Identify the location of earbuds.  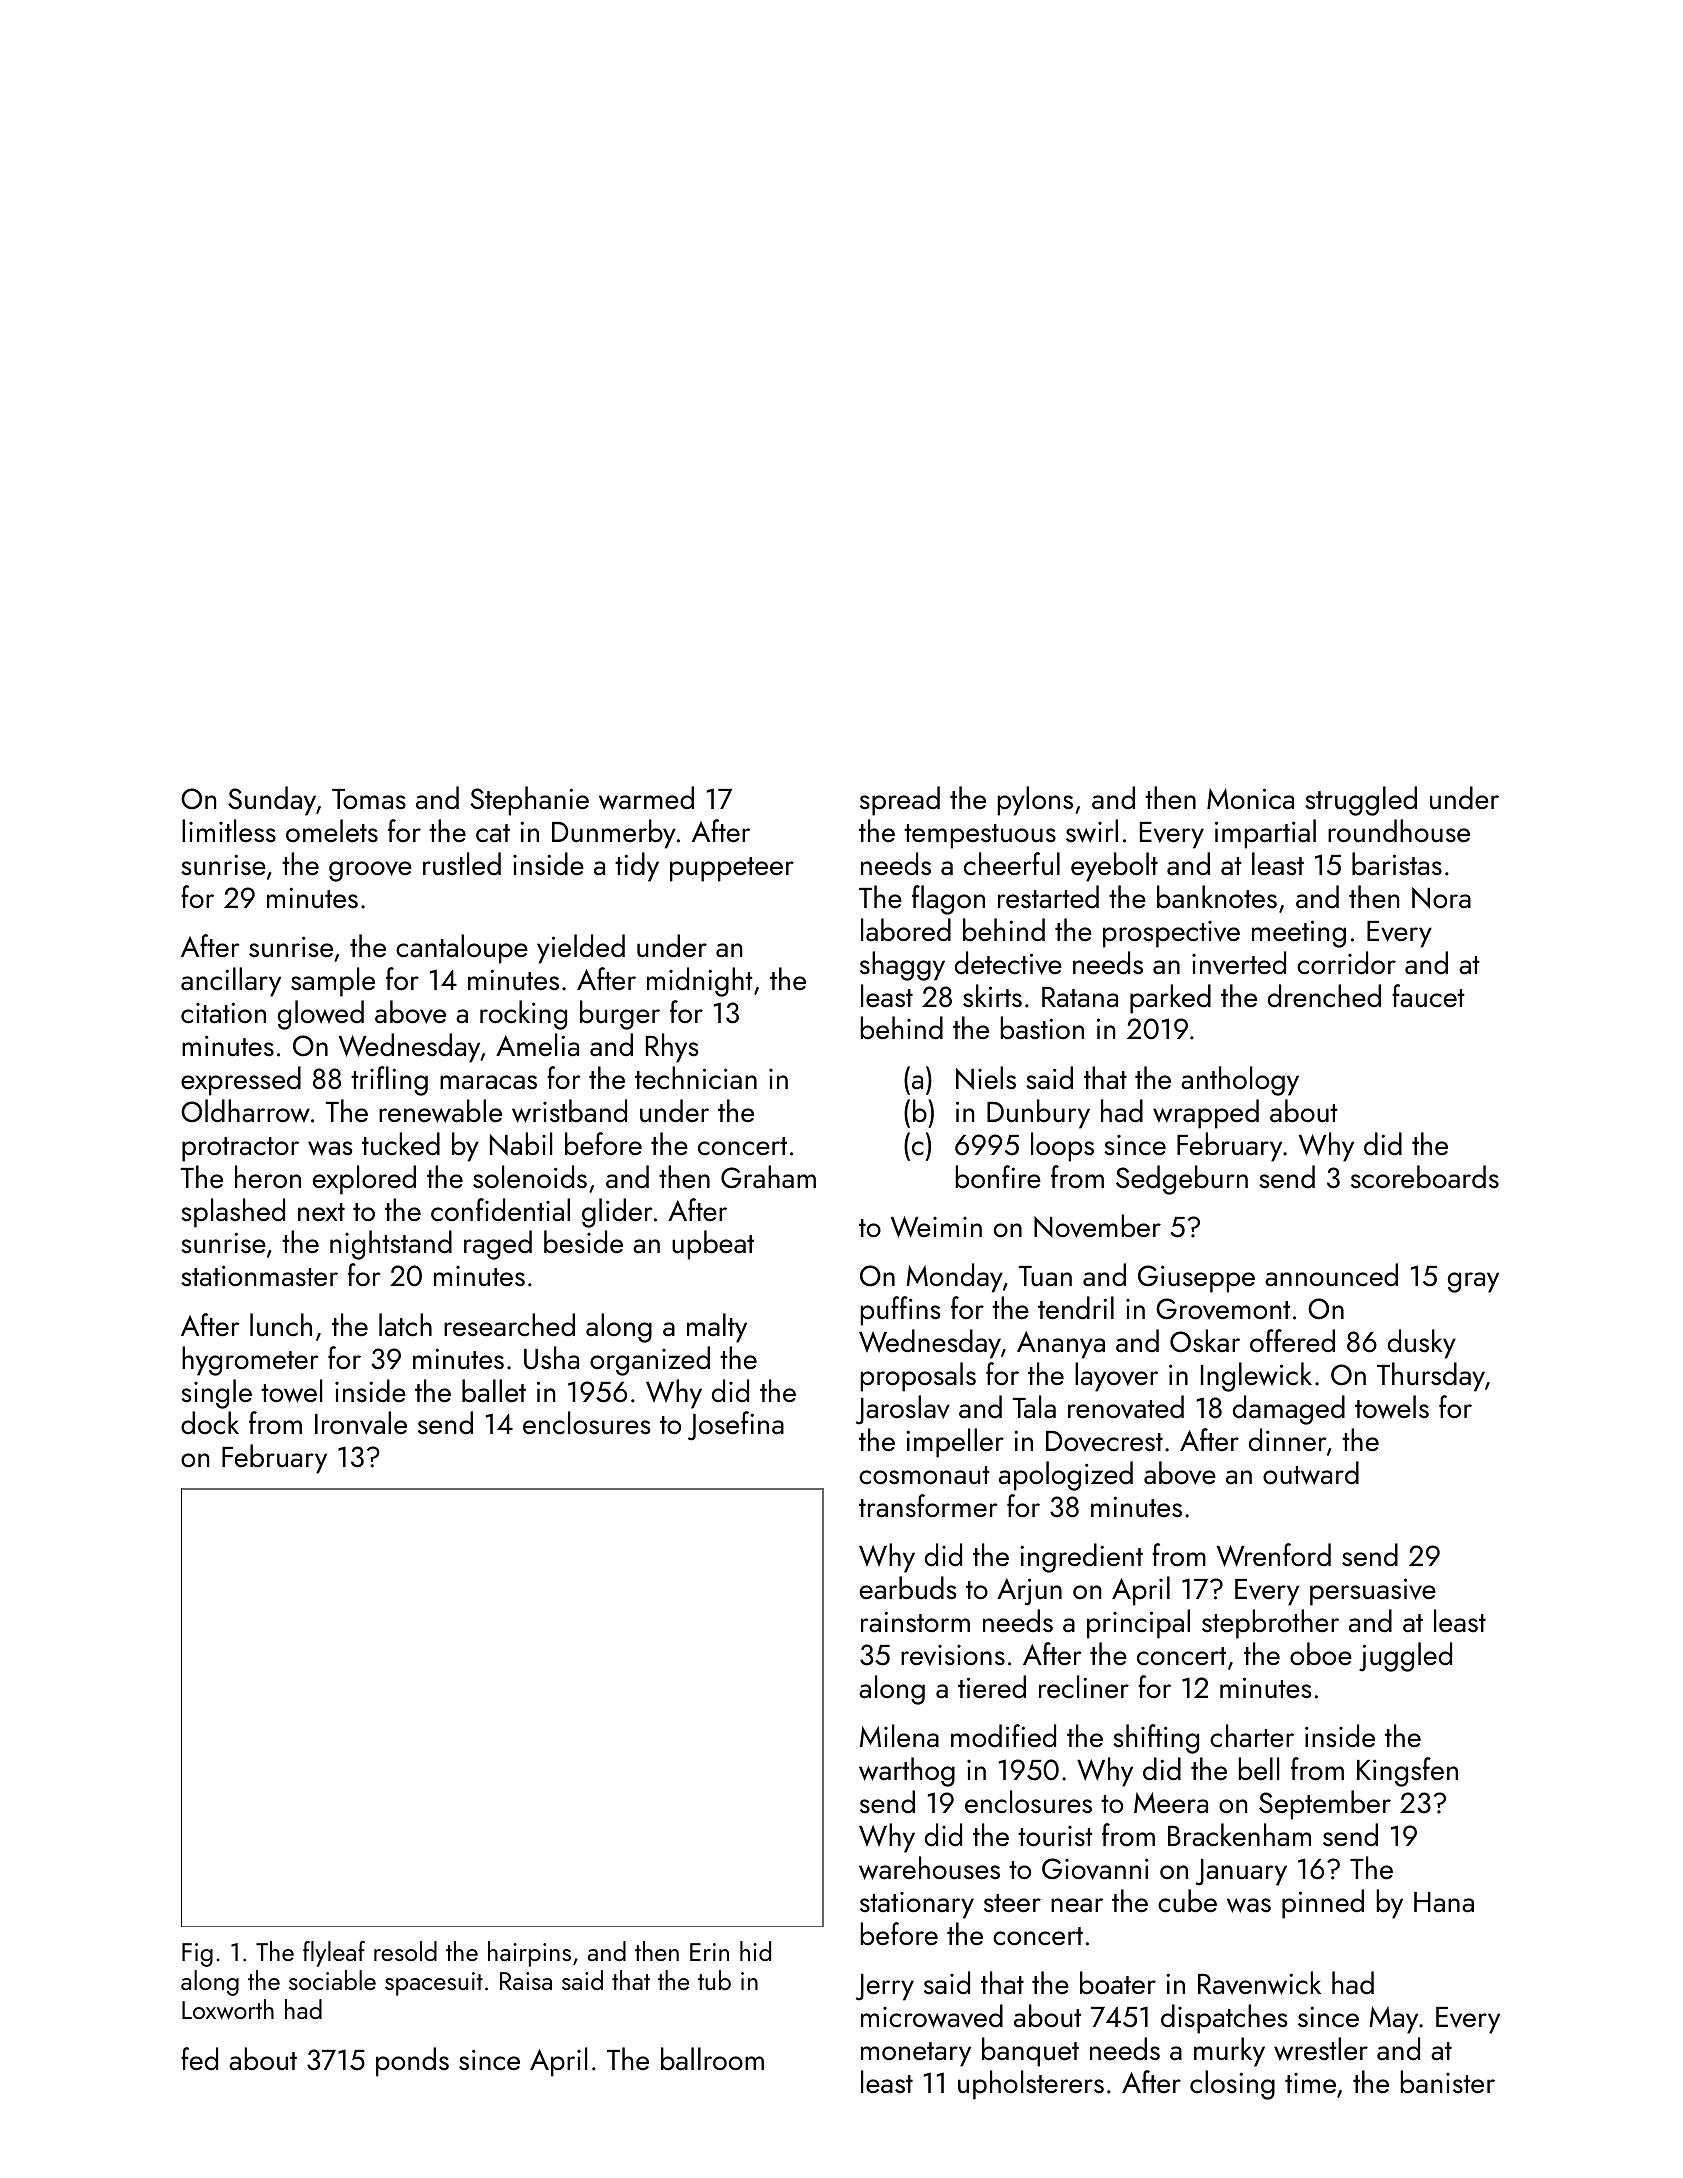
(908, 1588).
